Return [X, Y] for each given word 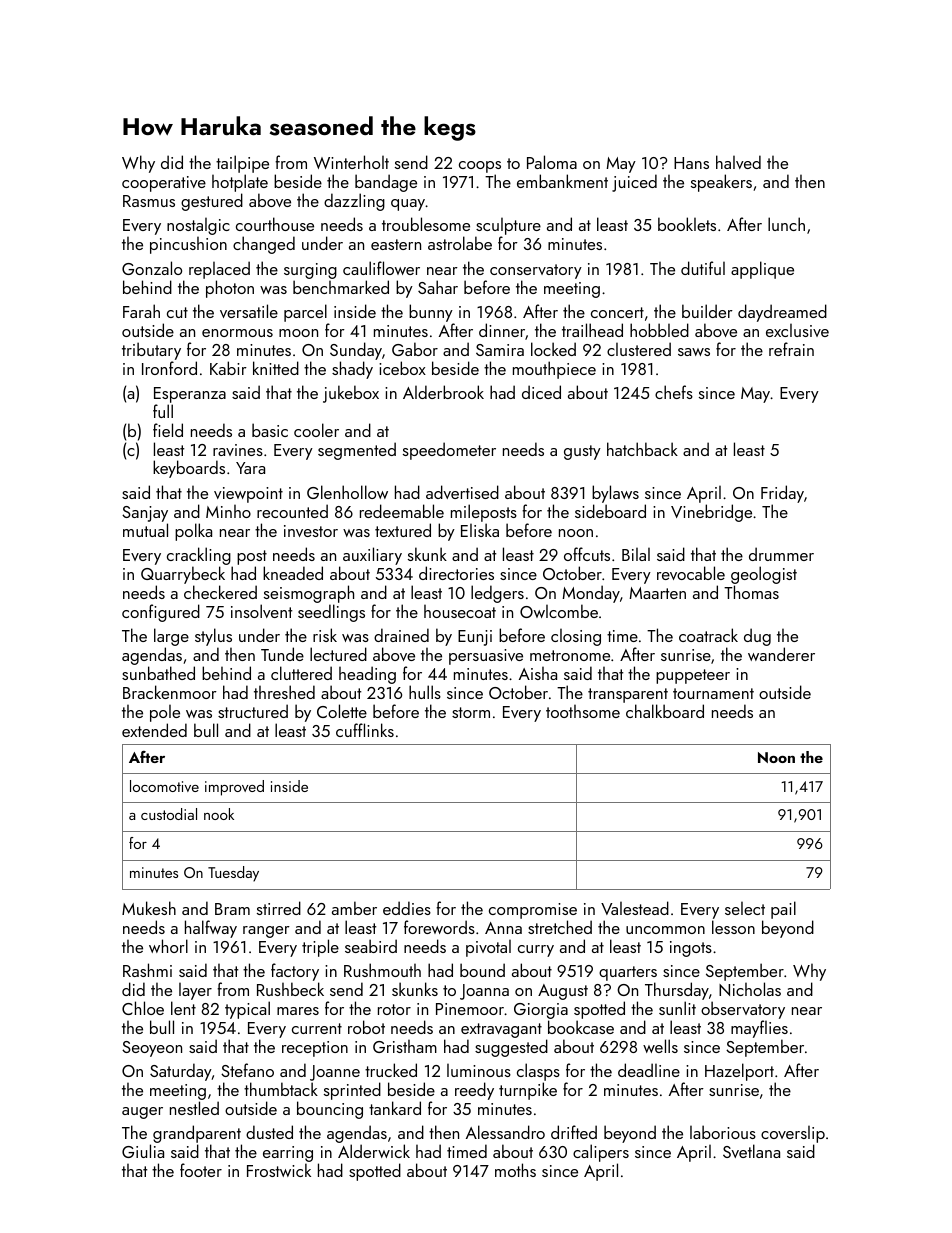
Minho [228, 511]
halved [738, 162]
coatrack [708, 635]
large [171, 638]
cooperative [164, 184]
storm [471, 712]
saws [694, 352]
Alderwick [374, 1151]
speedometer [449, 451]
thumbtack [281, 1089]
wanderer [781, 654]
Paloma [552, 162]
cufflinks [365, 730]
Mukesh [149, 908]
